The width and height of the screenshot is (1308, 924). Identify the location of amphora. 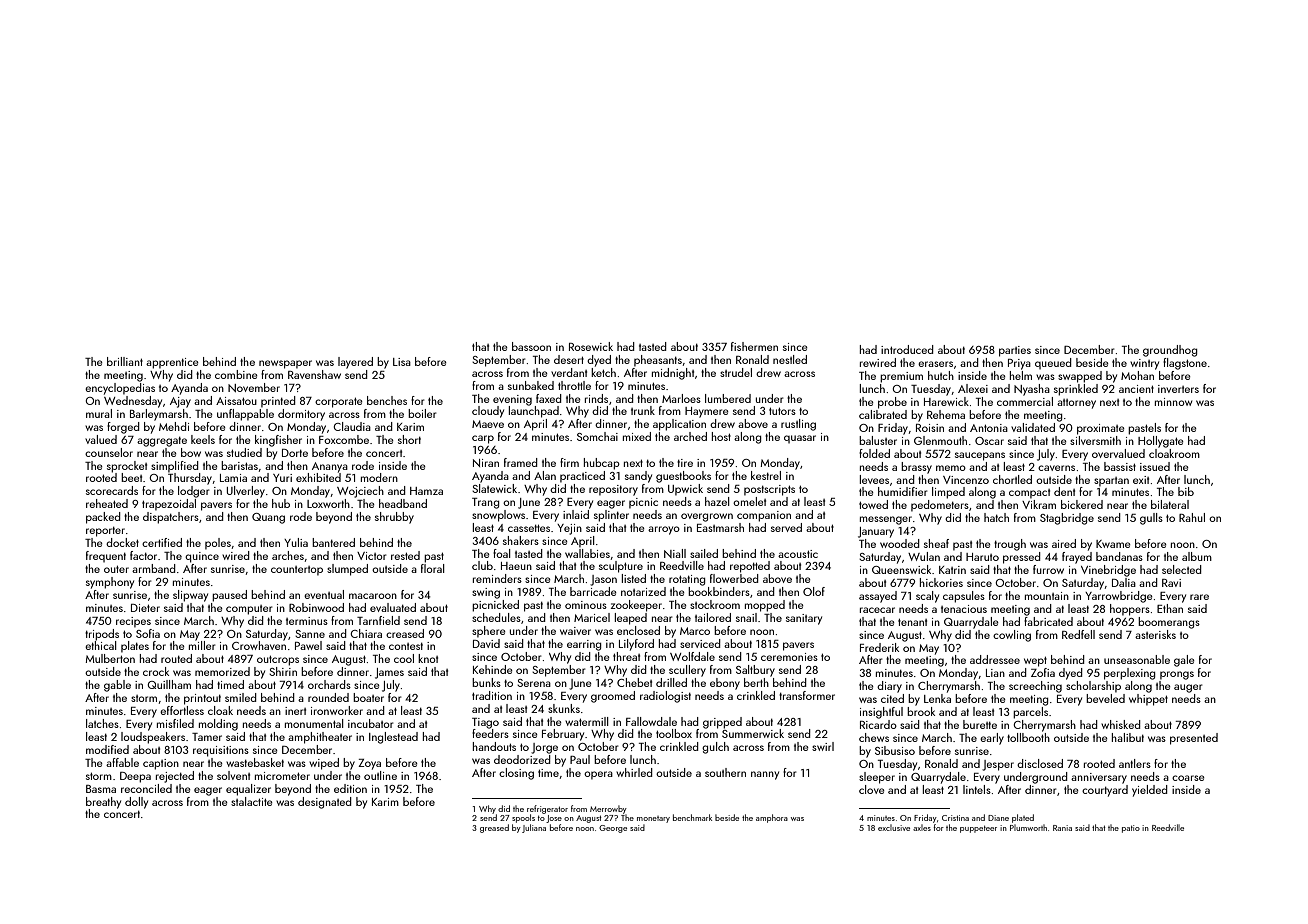
(772, 818).
